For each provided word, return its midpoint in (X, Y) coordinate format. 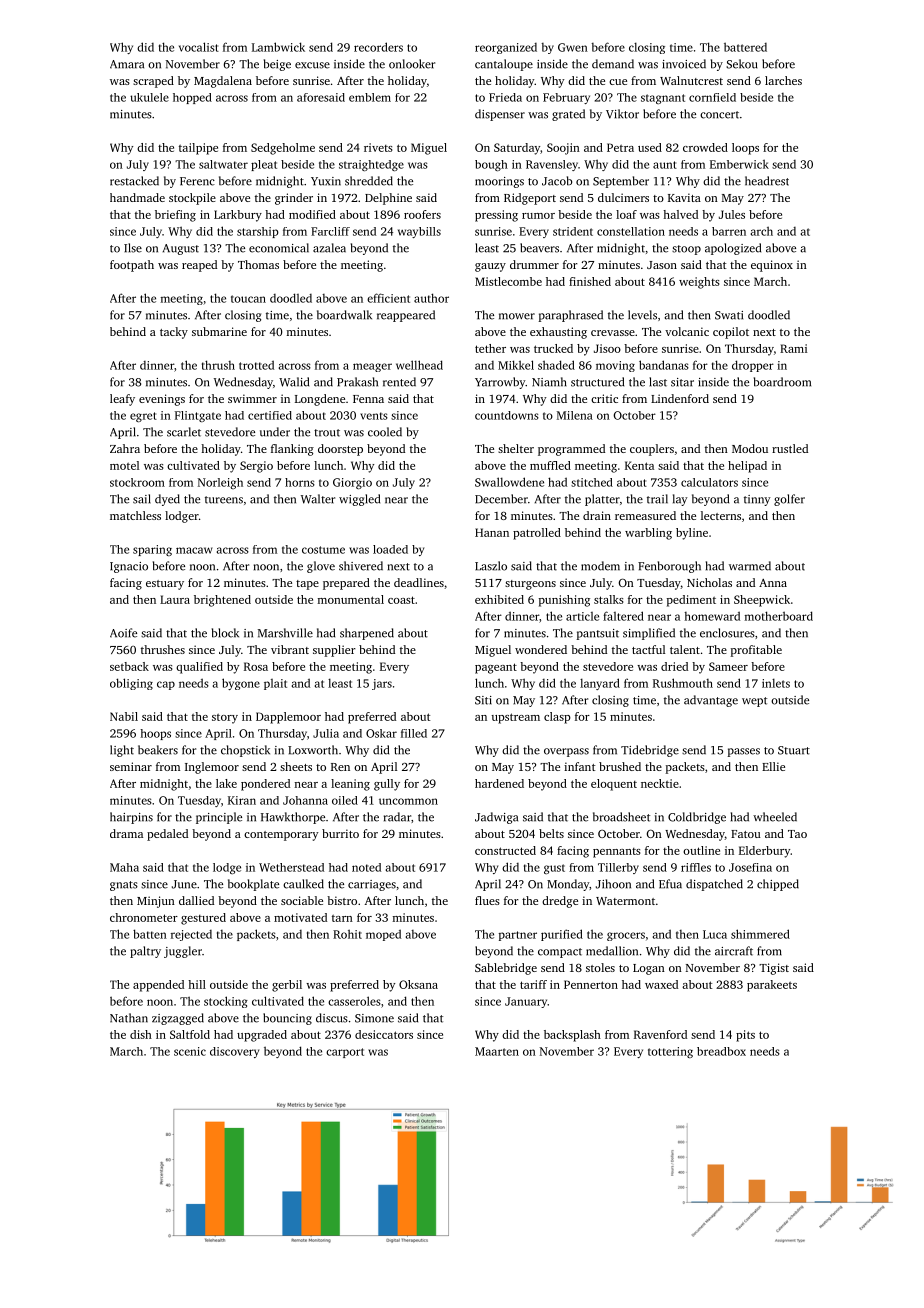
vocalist (199, 47)
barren (729, 231)
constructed (505, 850)
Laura (175, 599)
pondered (265, 785)
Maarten (497, 1051)
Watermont (625, 901)
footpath (132, 266)
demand (613, 64)
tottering (670, 1052)
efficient (388, 298)
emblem (370, 97)
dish (141, 1034)
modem (600, 566)
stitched (592, 482)
